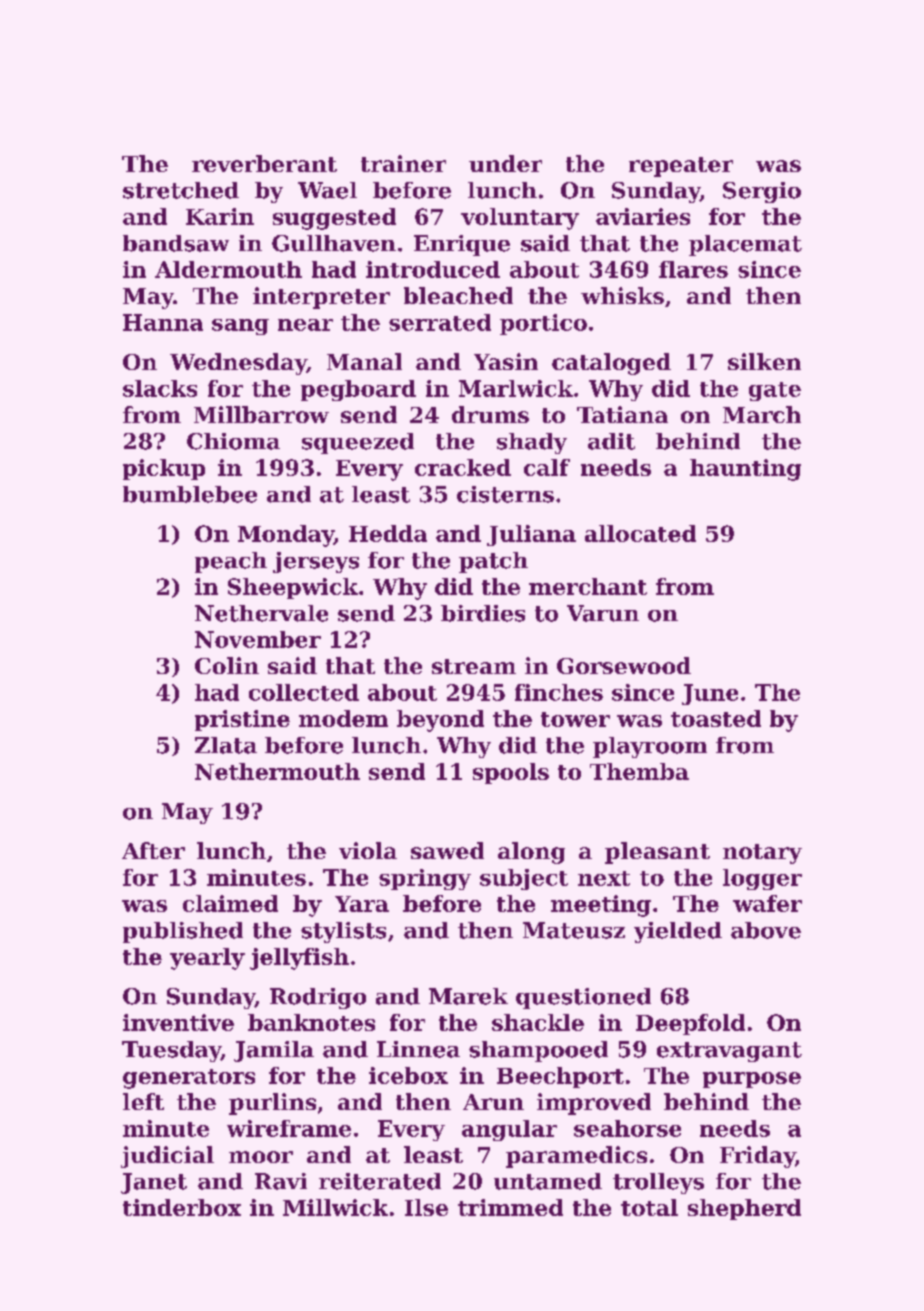 This page has width=924, height=1311. Describe the element at coordinates (230, 903) in the page. I see `claimed` at that location.
